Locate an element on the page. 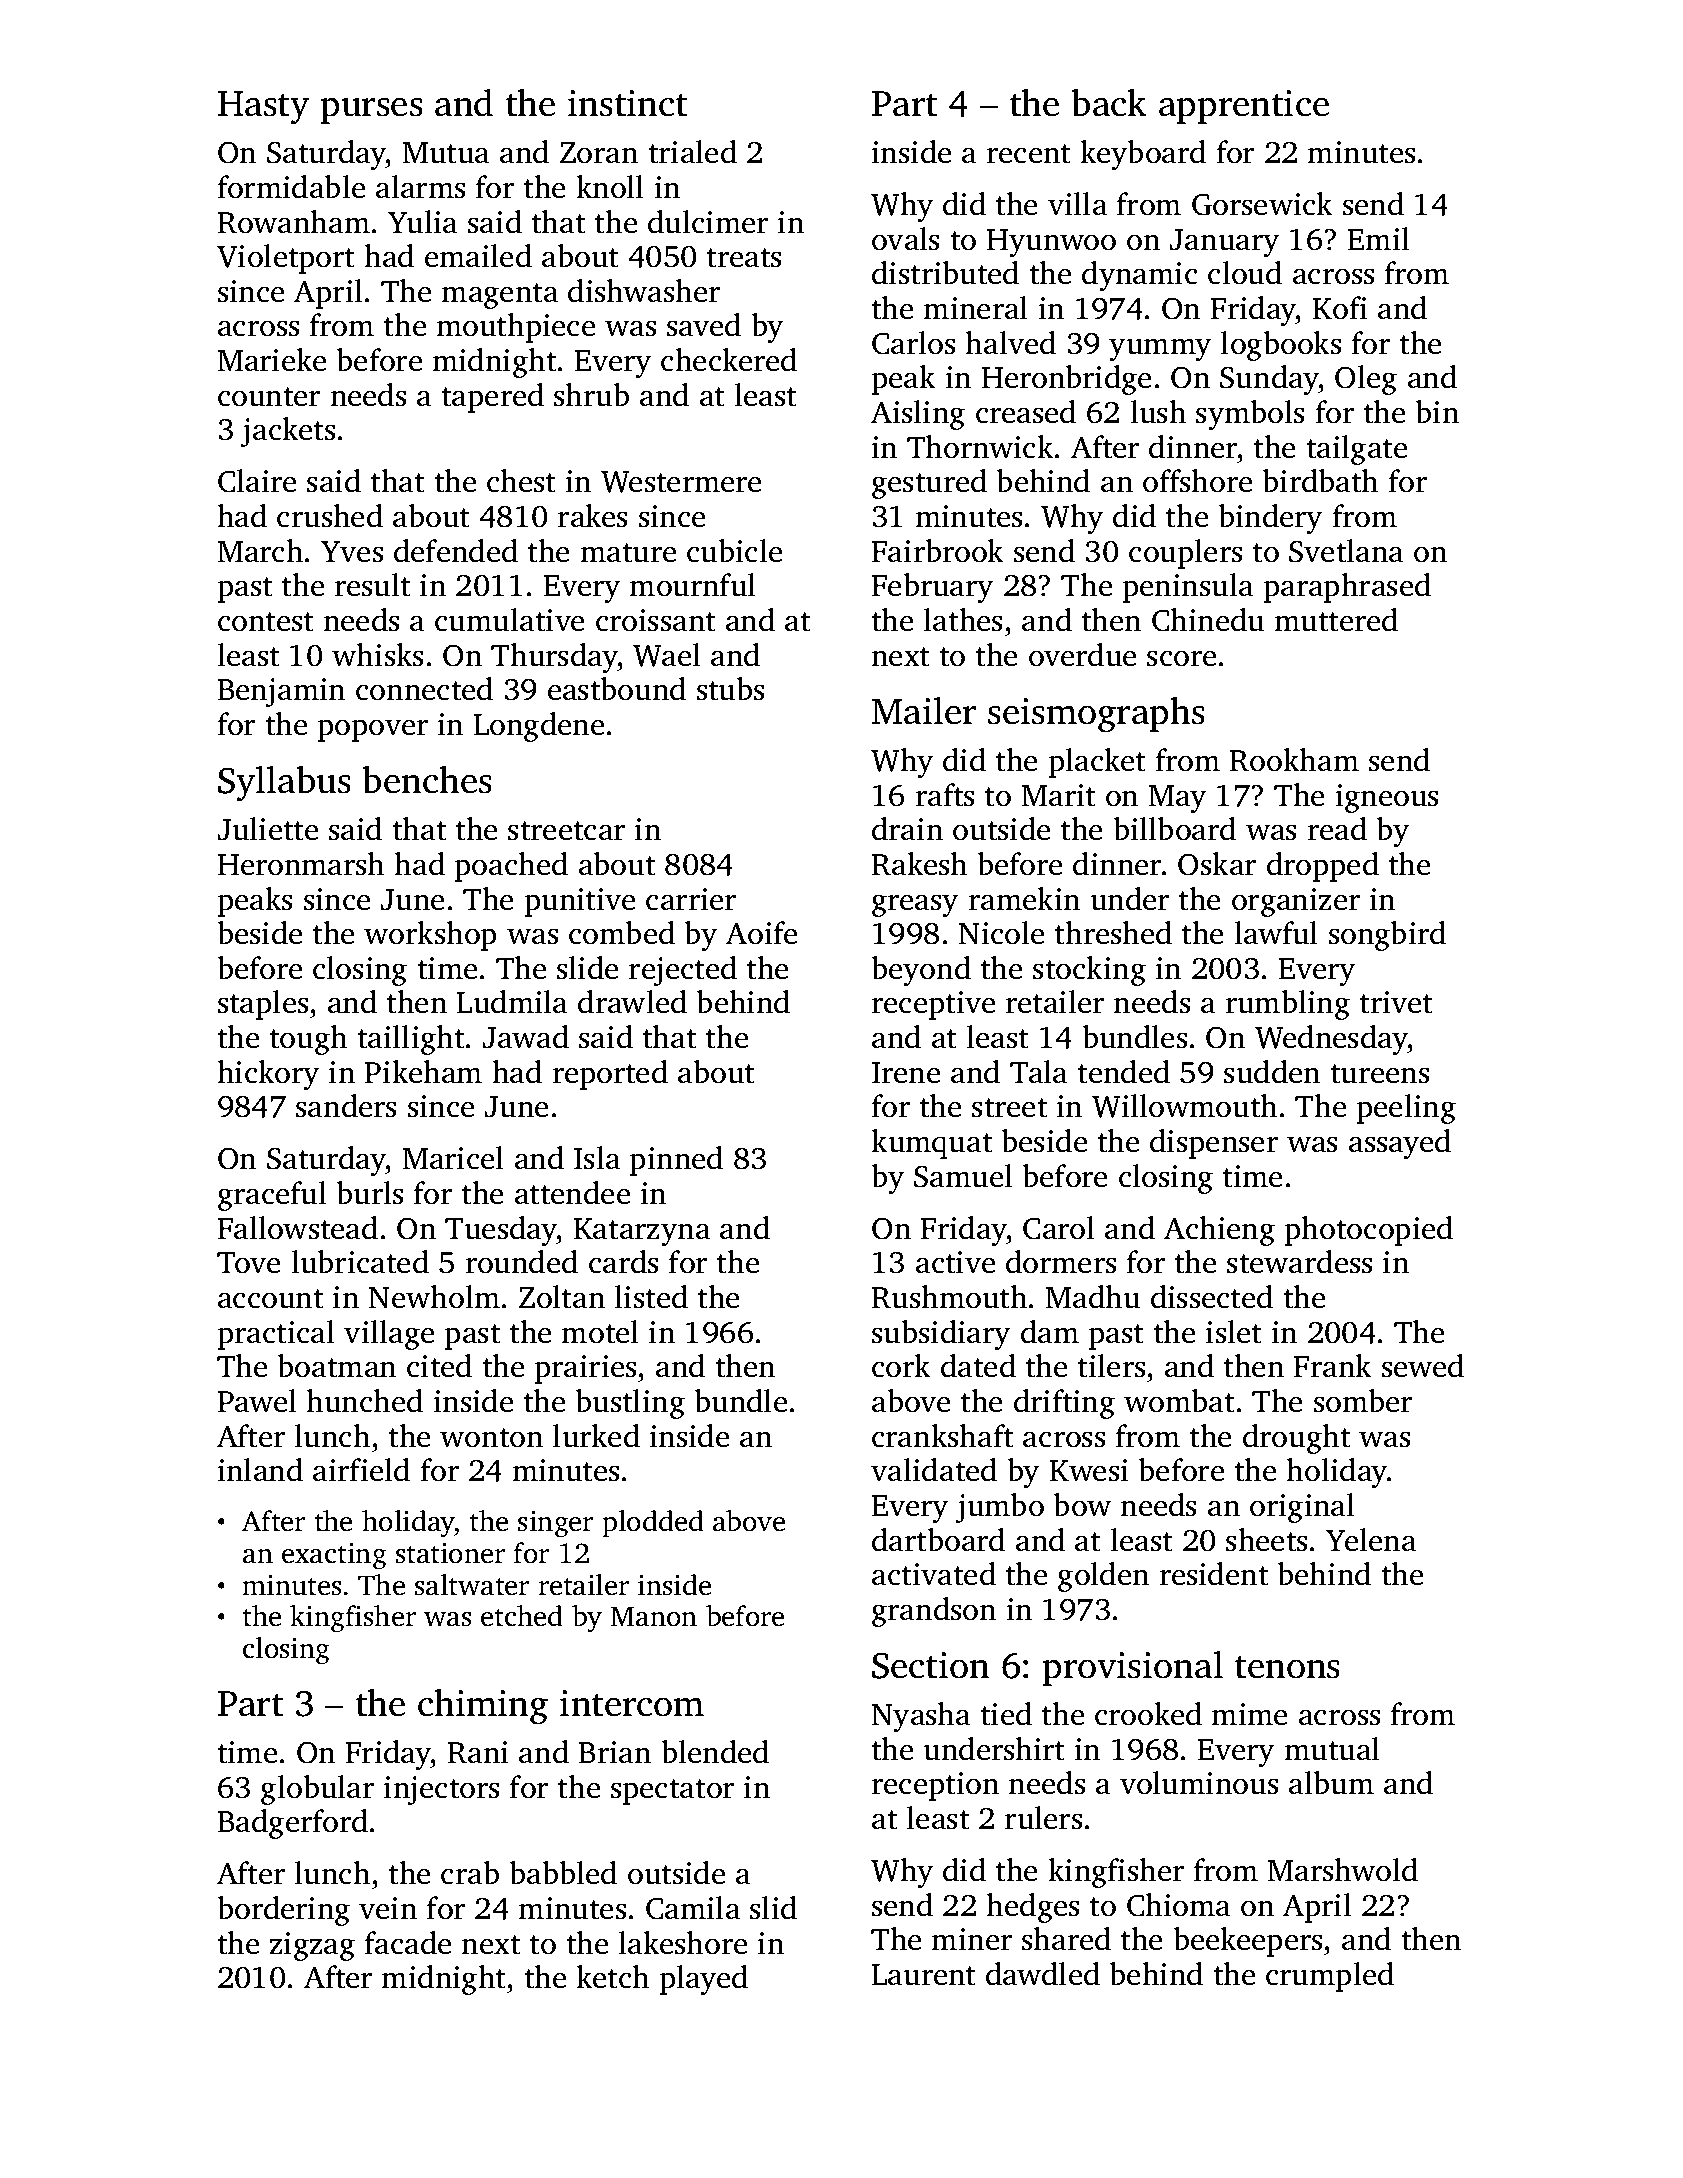 Image resolution: width=1683 pixels, height=2178 pixels. recent is located at coordinates (1029, 154).
